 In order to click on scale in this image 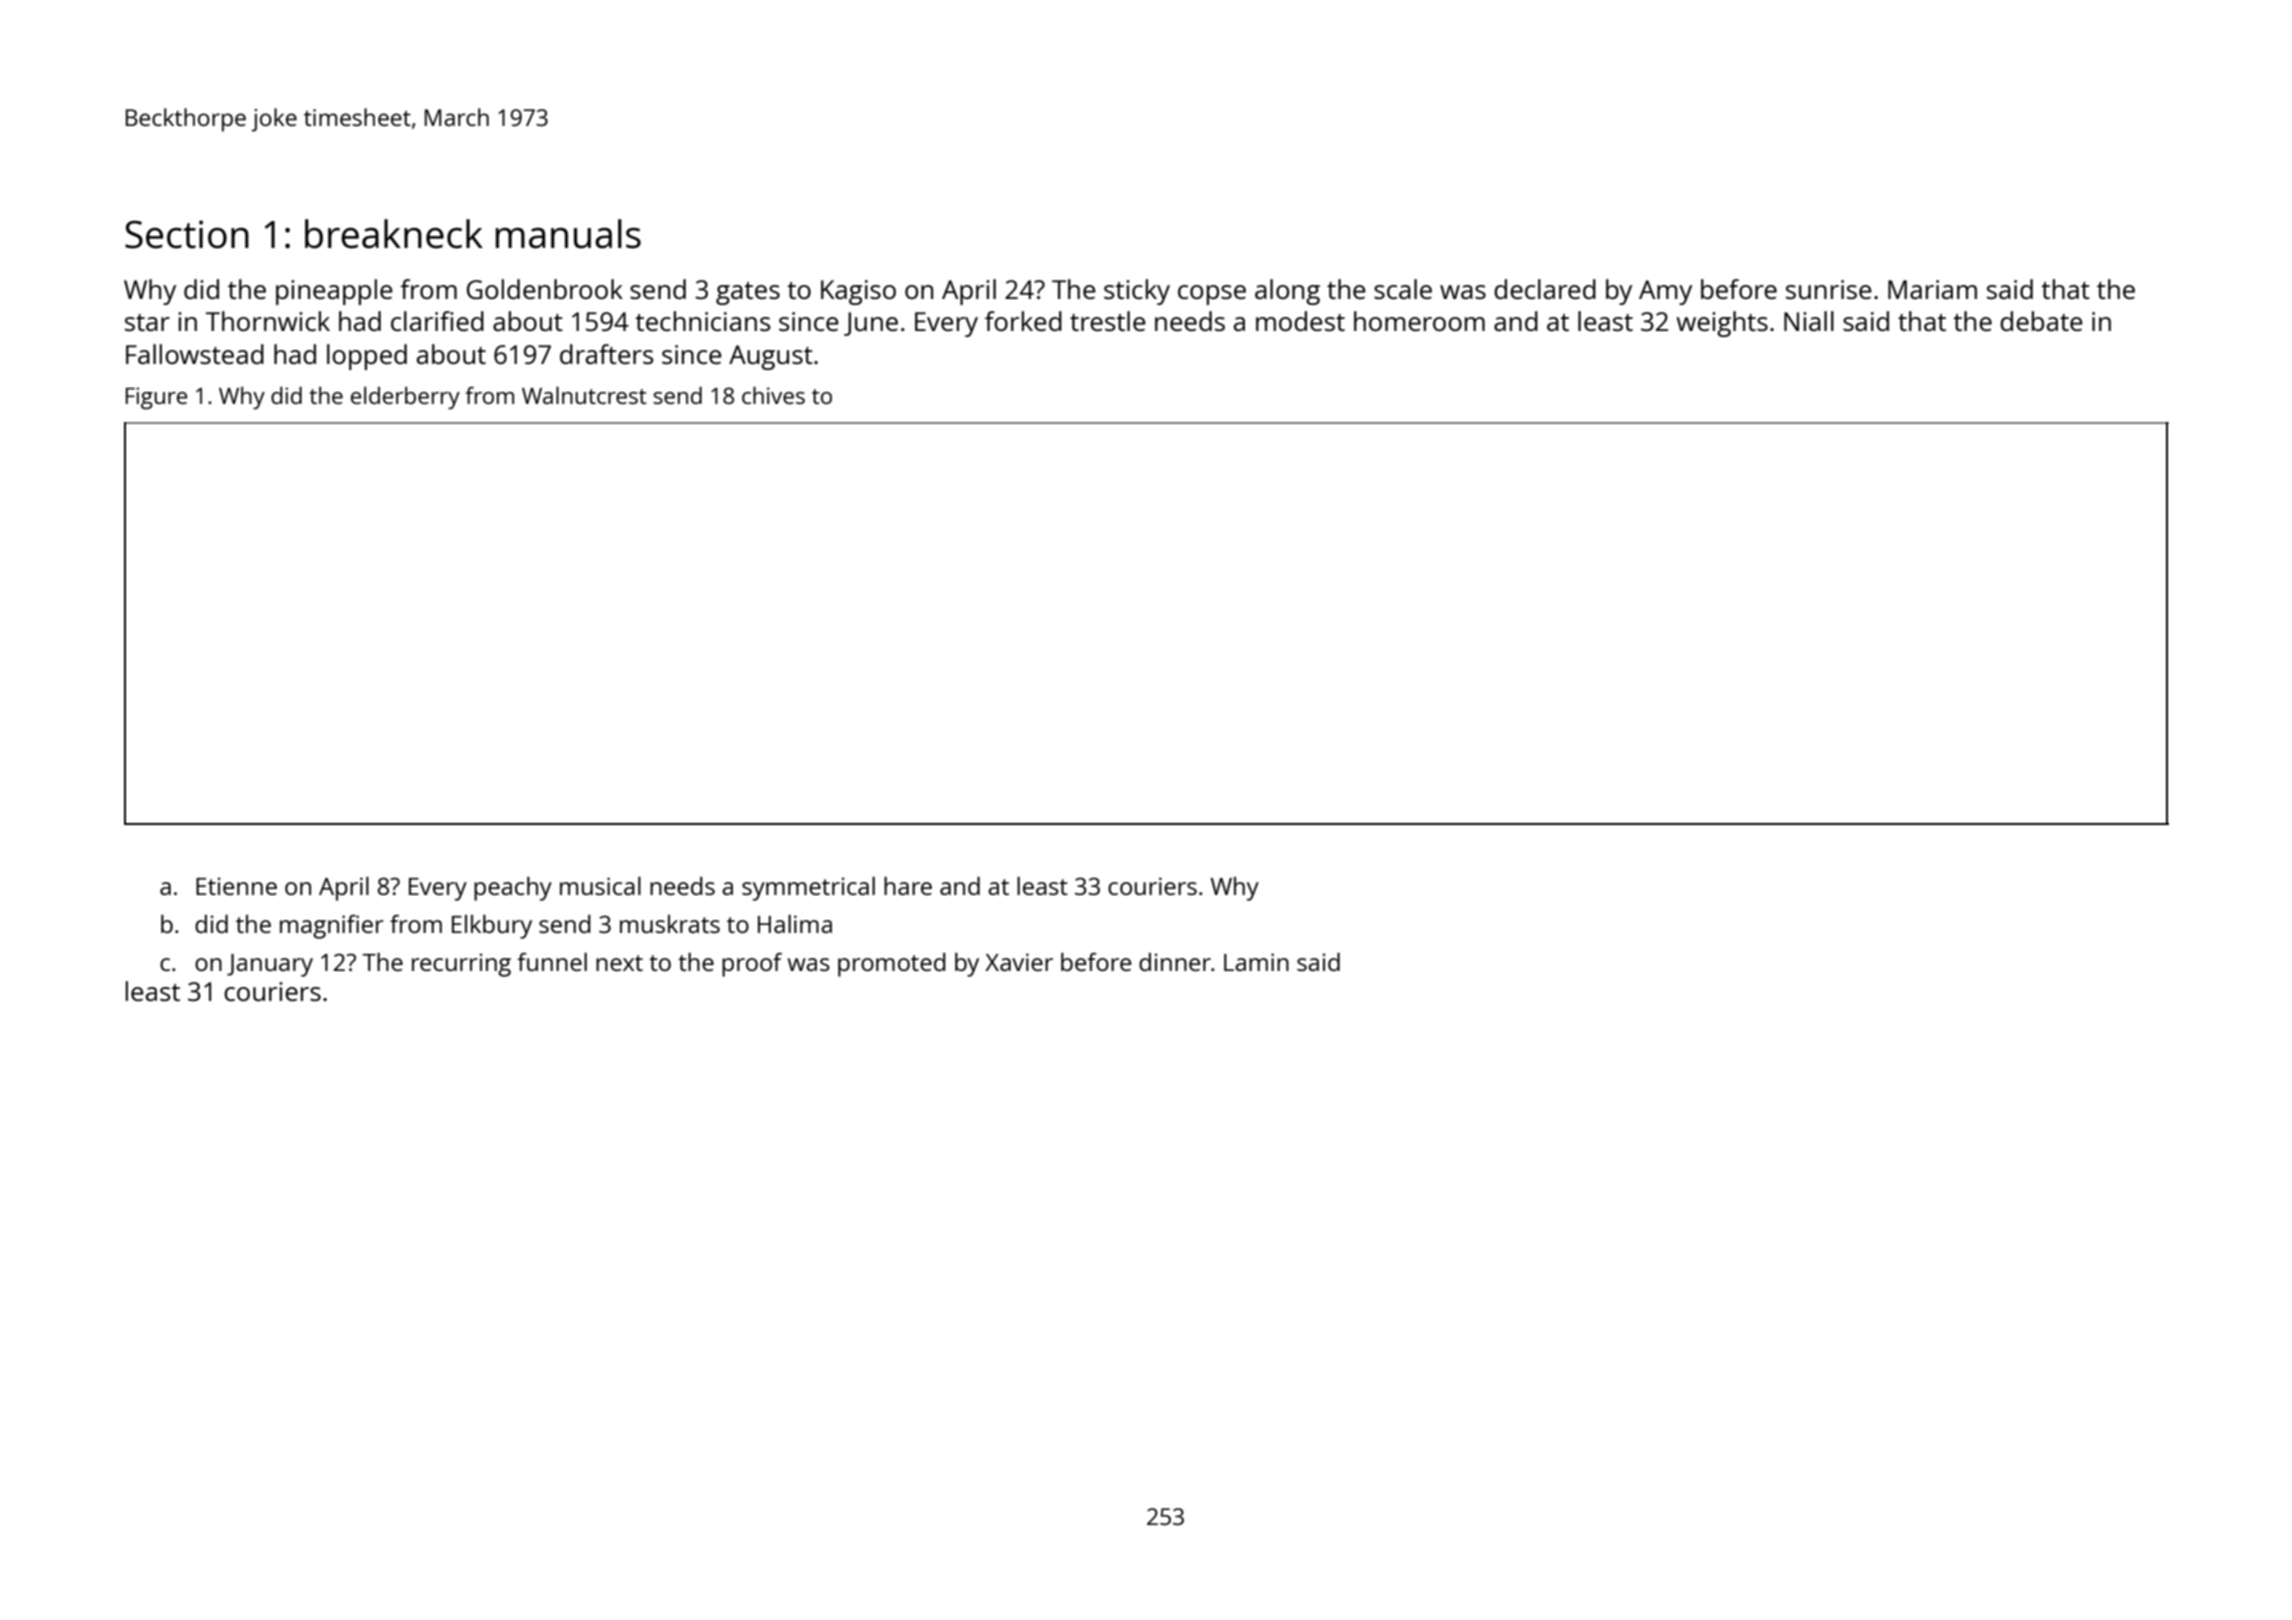, I will do `click(1403, 289)`.
